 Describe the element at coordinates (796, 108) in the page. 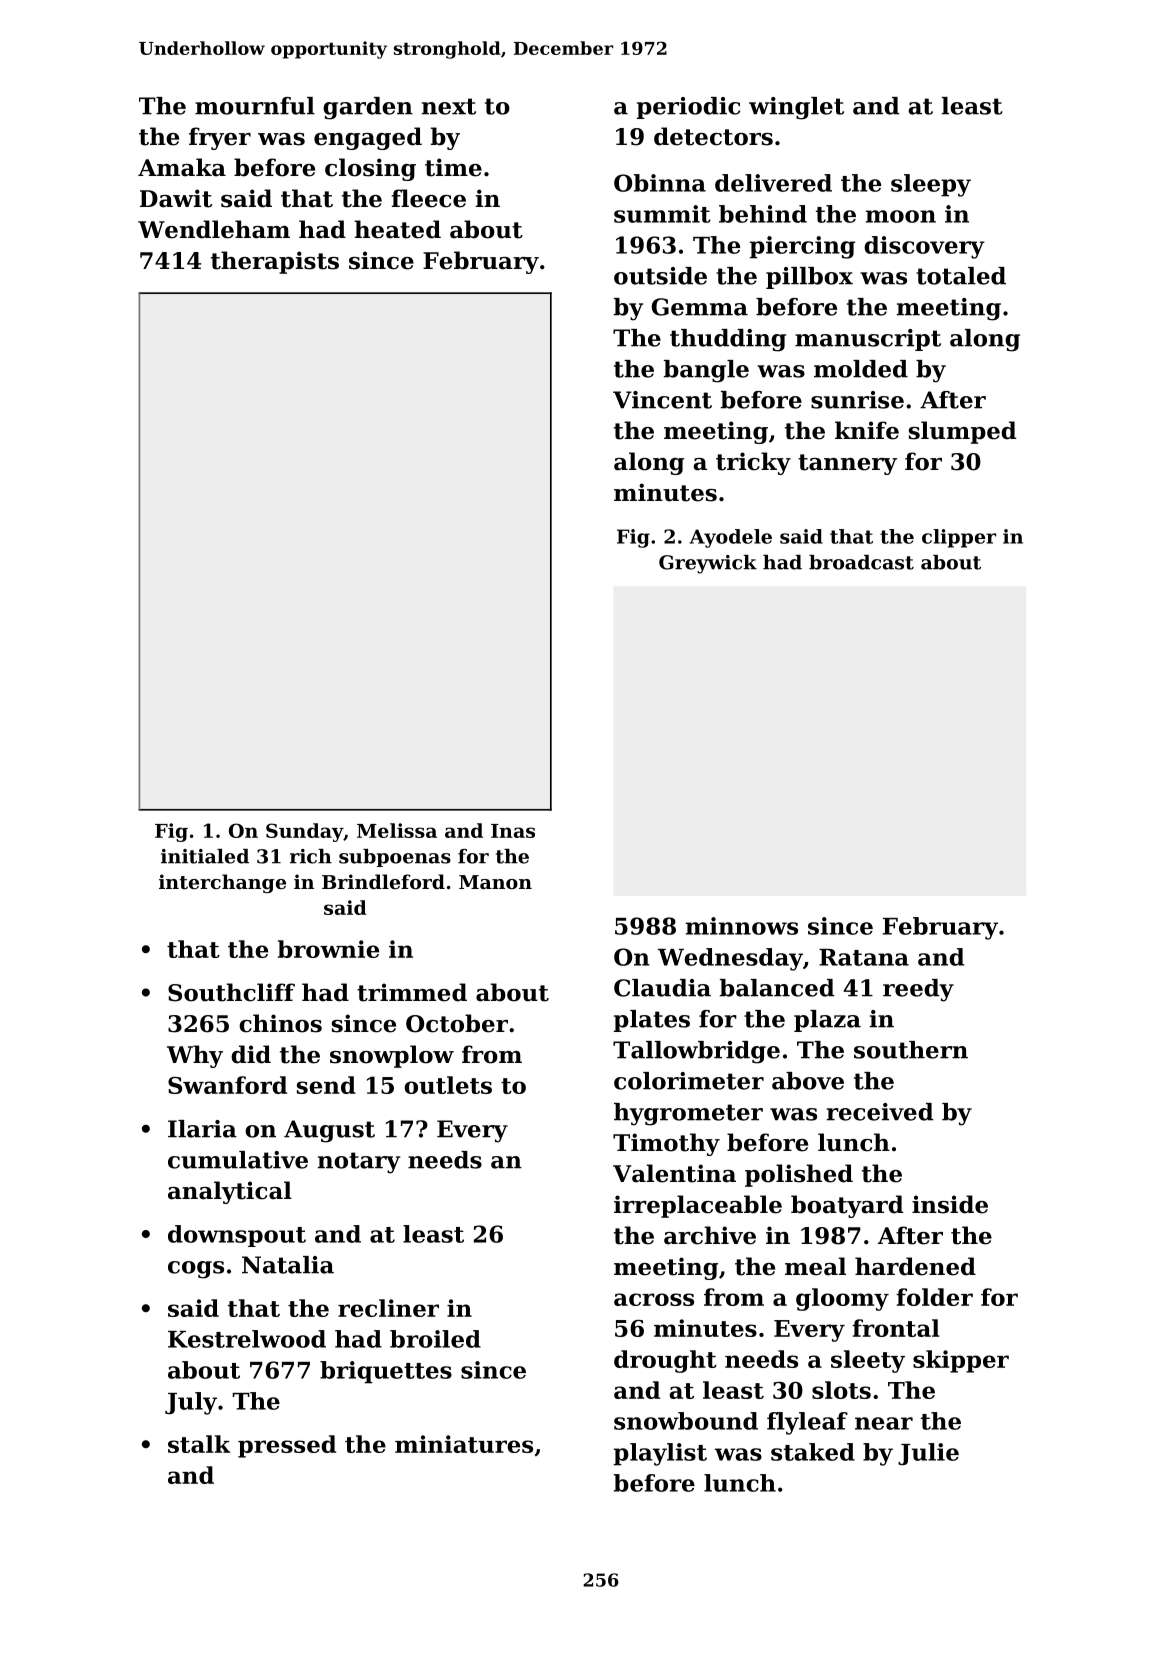

I see `winglet` at that location.
